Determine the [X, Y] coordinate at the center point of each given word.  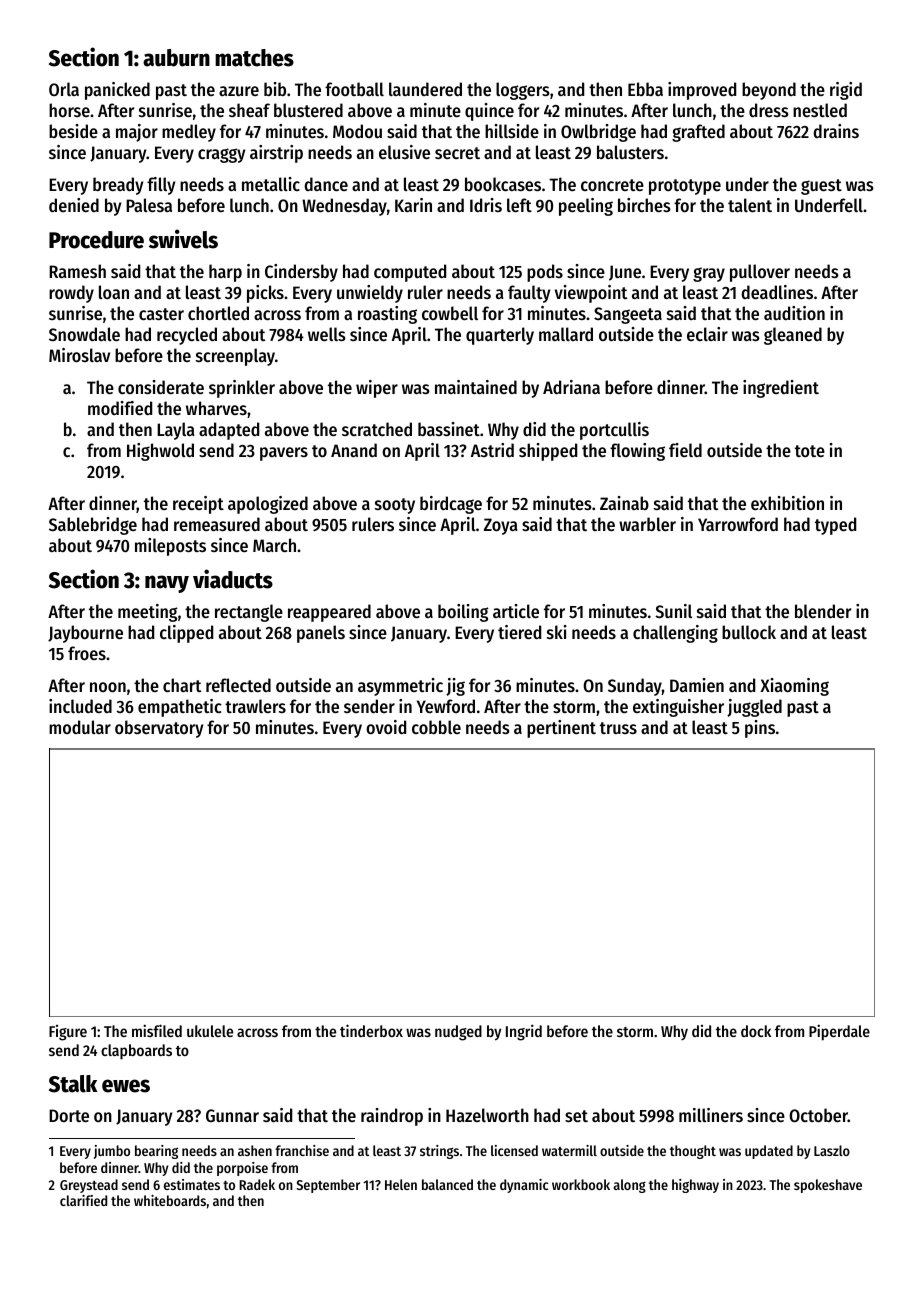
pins [760, 729]
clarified [83, 1200]
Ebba [645, 89]
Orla [64, 89]
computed [410, 273]
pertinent [561, 729]
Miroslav [79, 355]
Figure [68, 1033]
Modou [357, 131]
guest [821, 187]
